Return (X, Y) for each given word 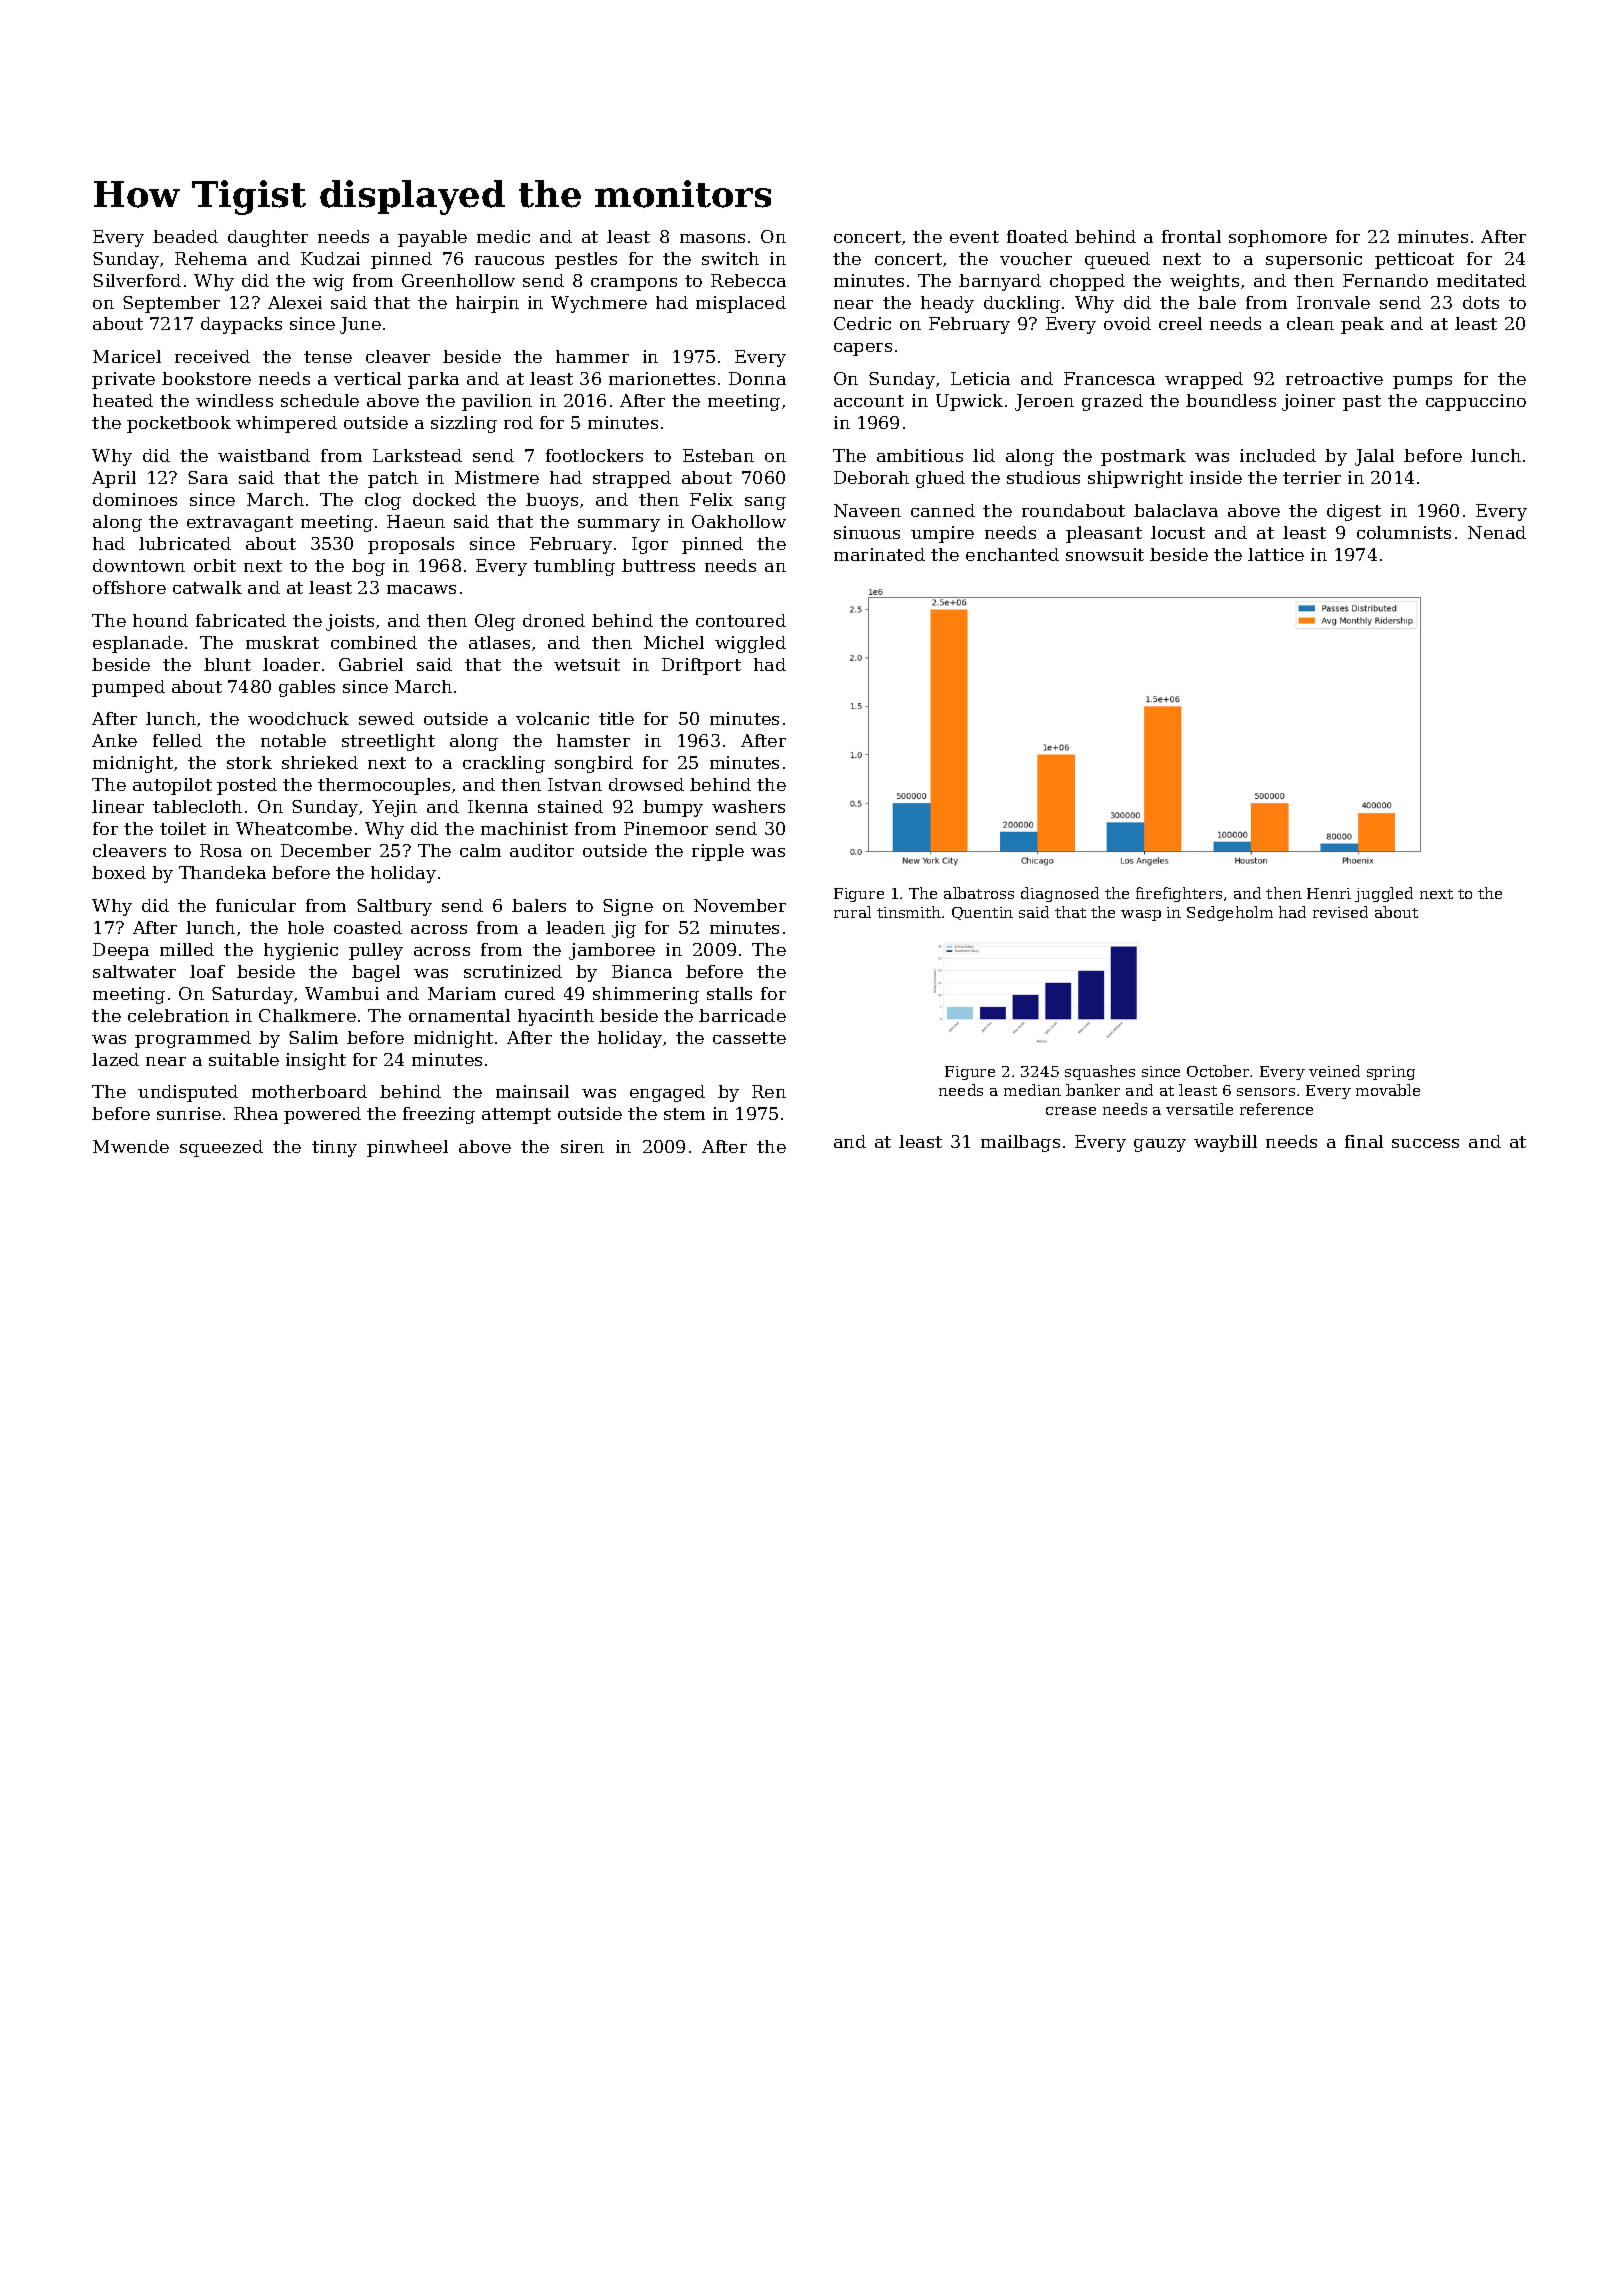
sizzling (464, 424)
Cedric (862, 323)
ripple (718, 852)
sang (765, 503)
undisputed (188, 1093)
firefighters (1179, 894)
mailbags (1020, 1143)
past (1362, 403)
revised (1340, 912)
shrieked (320, 762)
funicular (256, 905)
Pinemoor (666, 828)
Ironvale (1333, 302)
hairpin (487, 304)
